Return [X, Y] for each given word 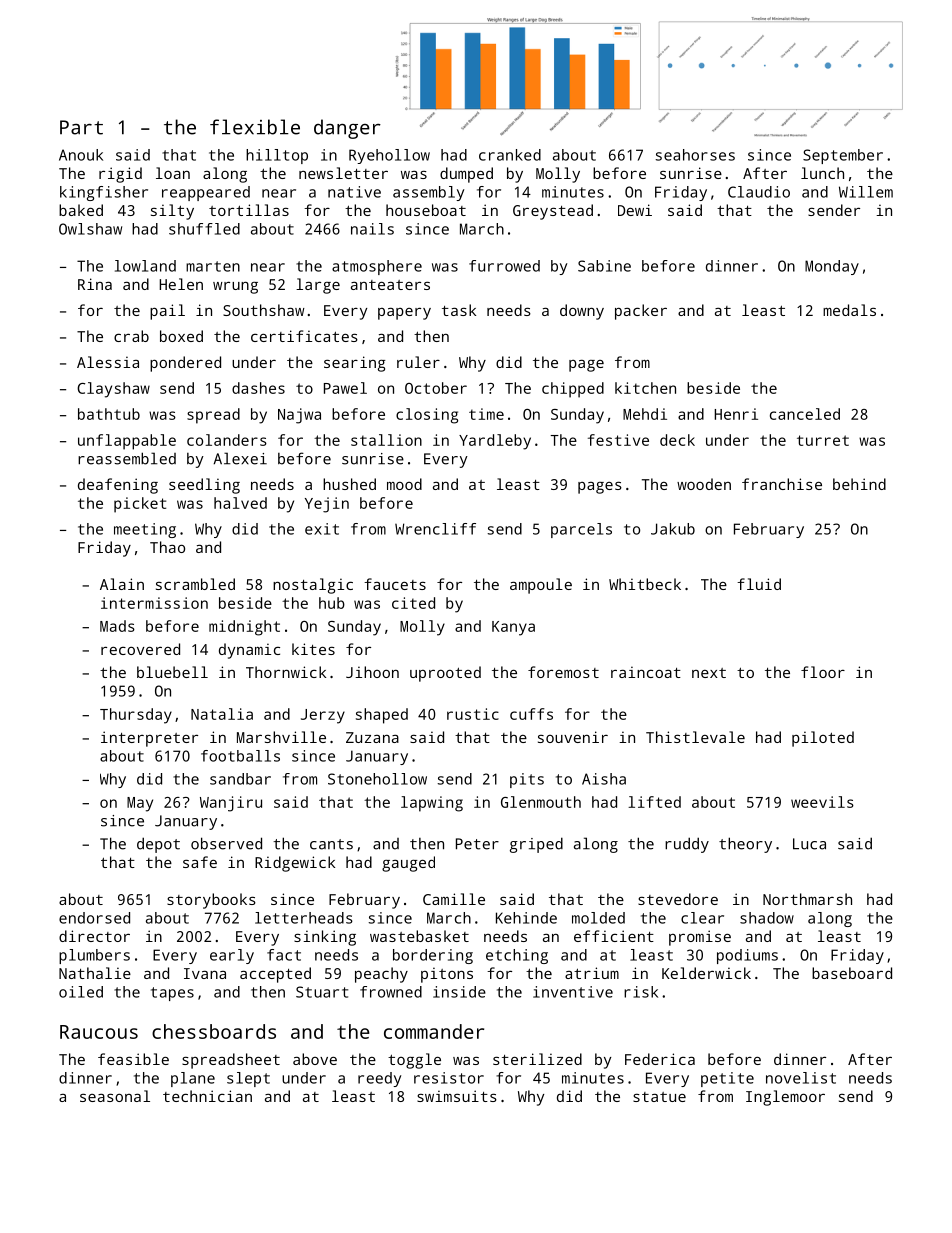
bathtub [109, 414]
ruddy [687, 845]
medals [849, 310]
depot [158, 845]
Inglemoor [785, 1098]
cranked [510, 155]
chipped [573, 390]
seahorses [695, 155]
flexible [255, 127]
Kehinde [526, 918]
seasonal [115, 1096]
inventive [573, 992]
